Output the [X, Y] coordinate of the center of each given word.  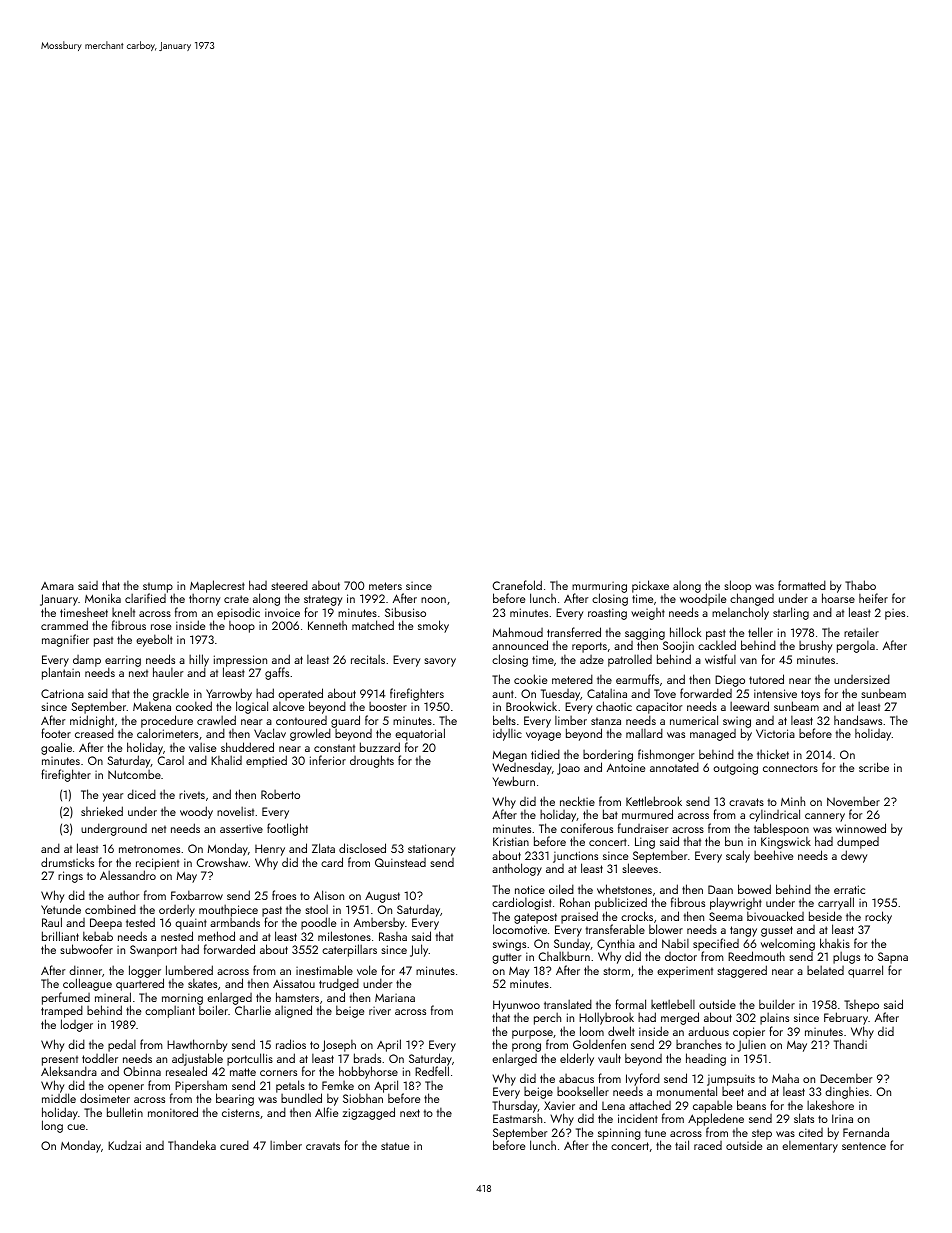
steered [289, 585]
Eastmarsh [517, 1118]
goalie [56, 748]
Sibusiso [405, 612]
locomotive [520, 929]
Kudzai [124, 1145]
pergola [856, 647]
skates [202, 983]
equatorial [420, 734]
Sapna [893, 958]
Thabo [860, 585]
